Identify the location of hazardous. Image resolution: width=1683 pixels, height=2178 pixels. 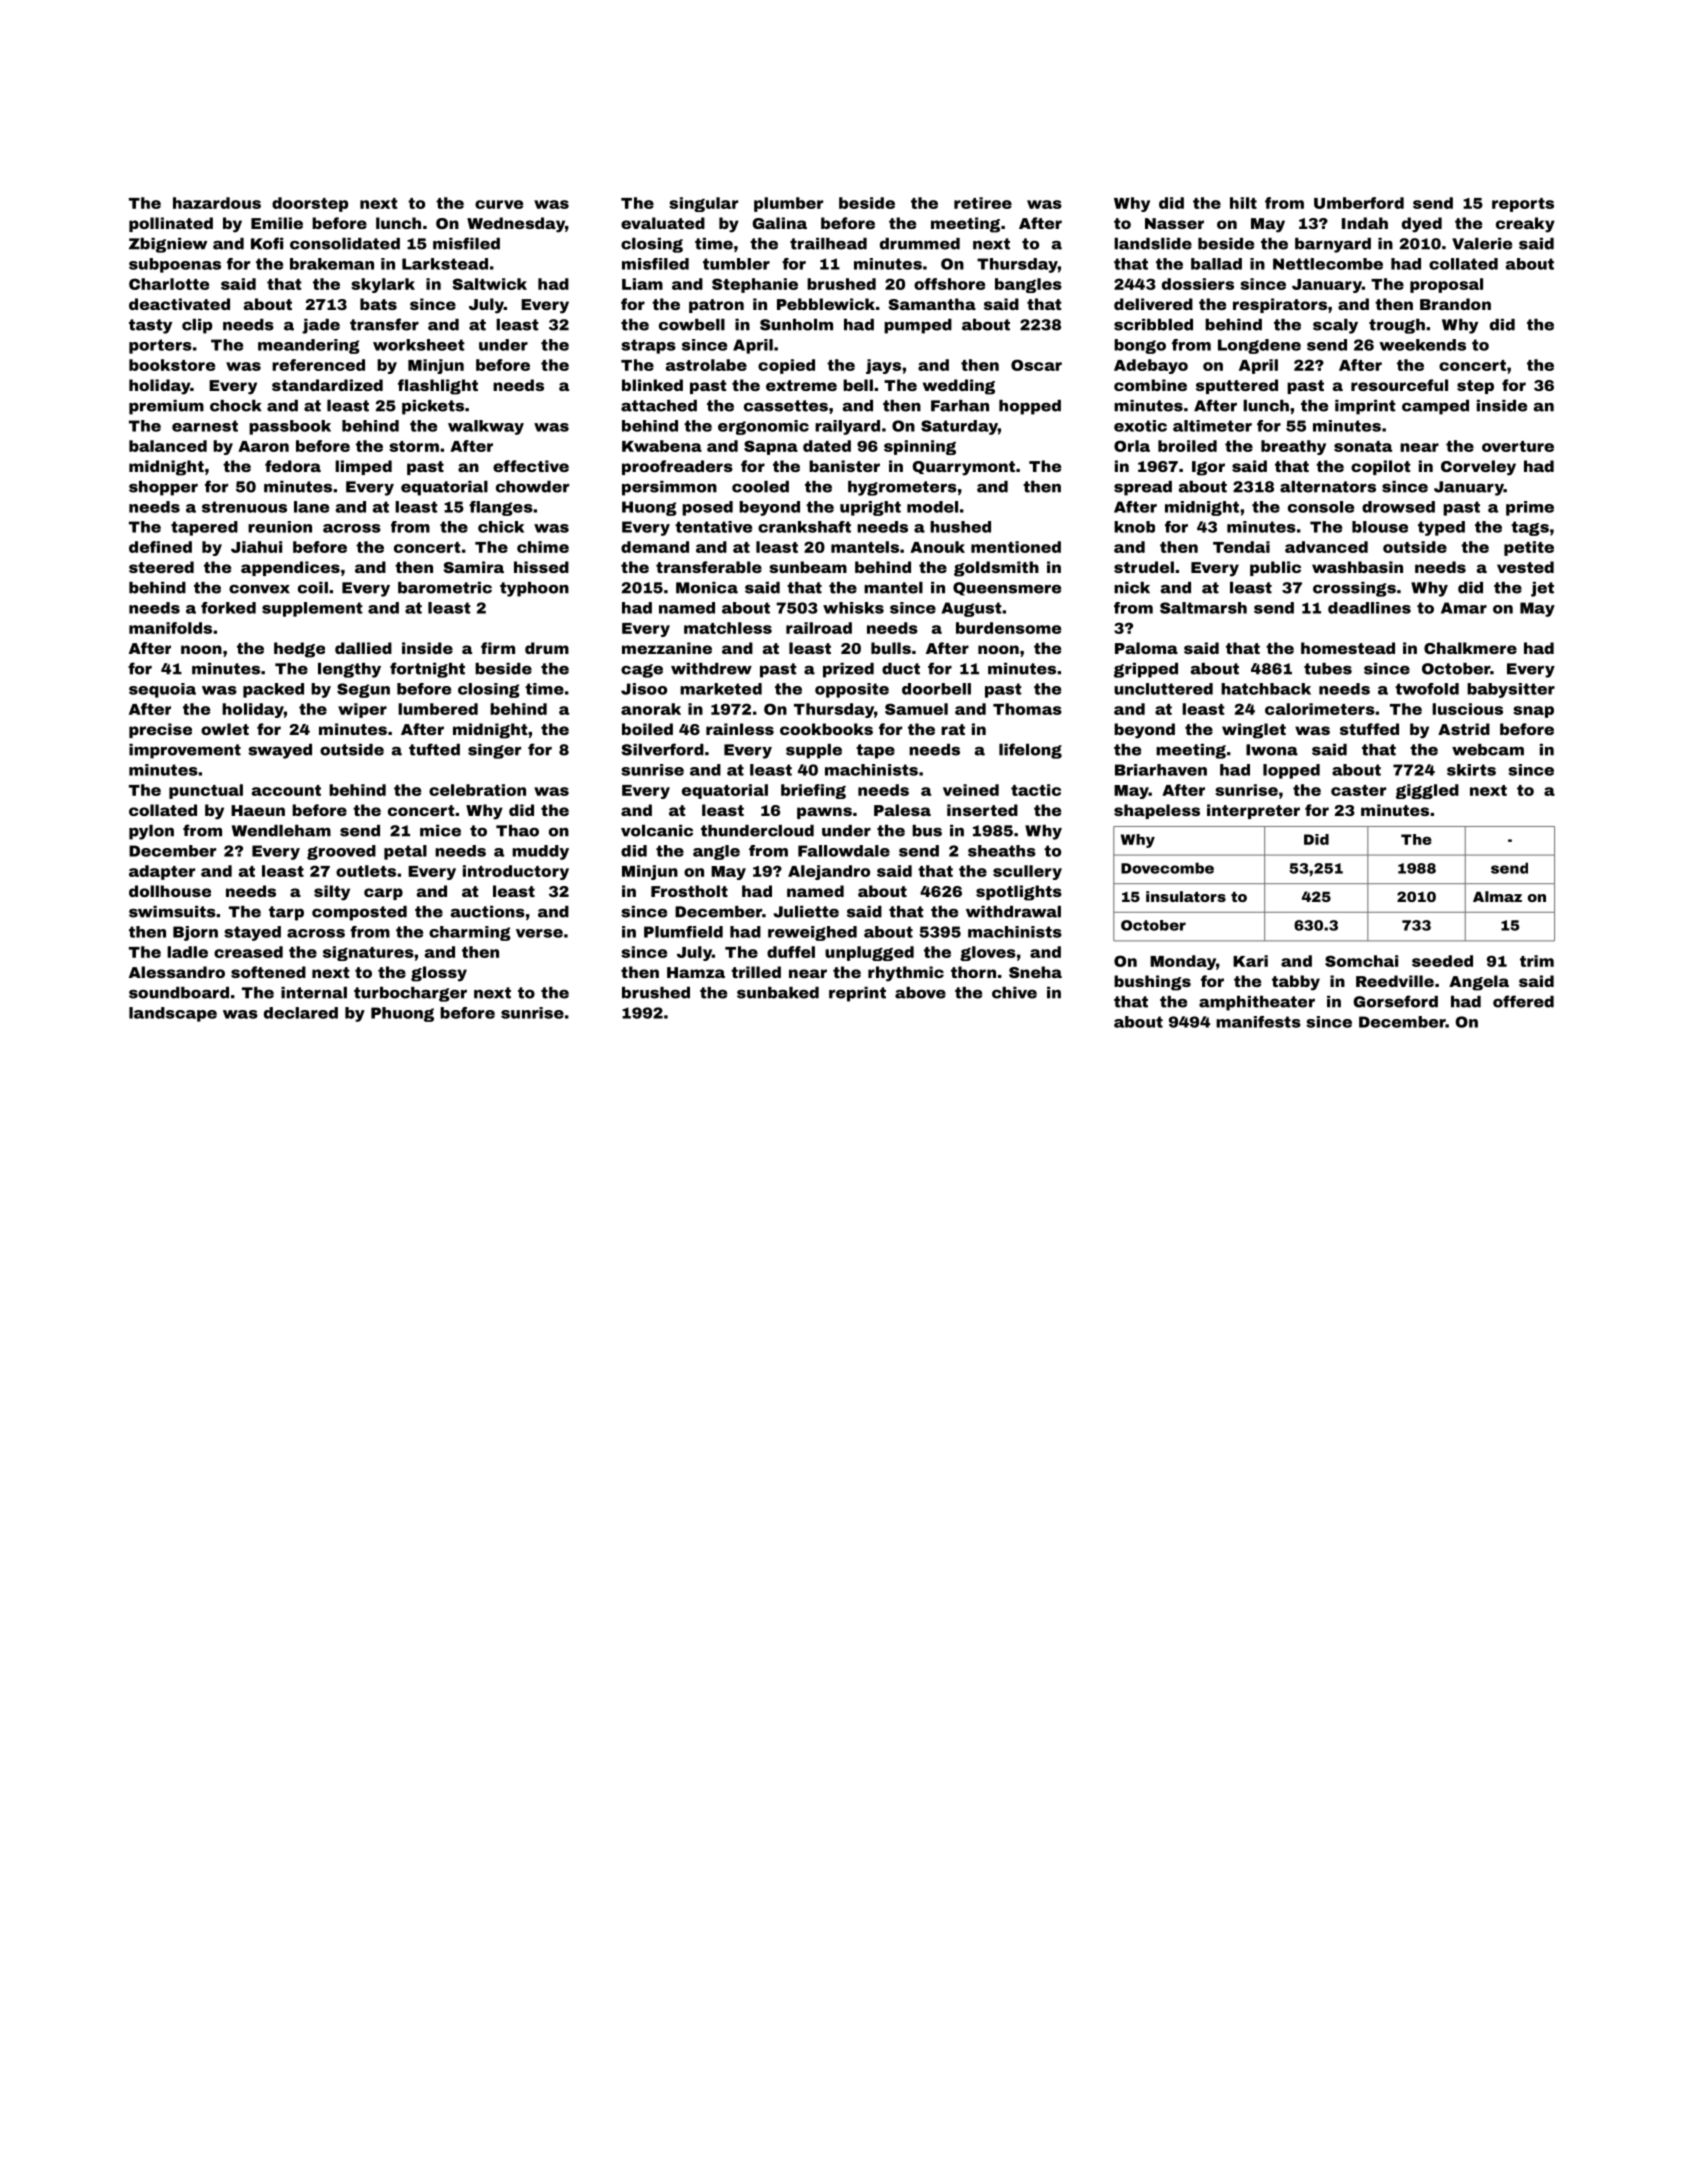
(217, 203).
